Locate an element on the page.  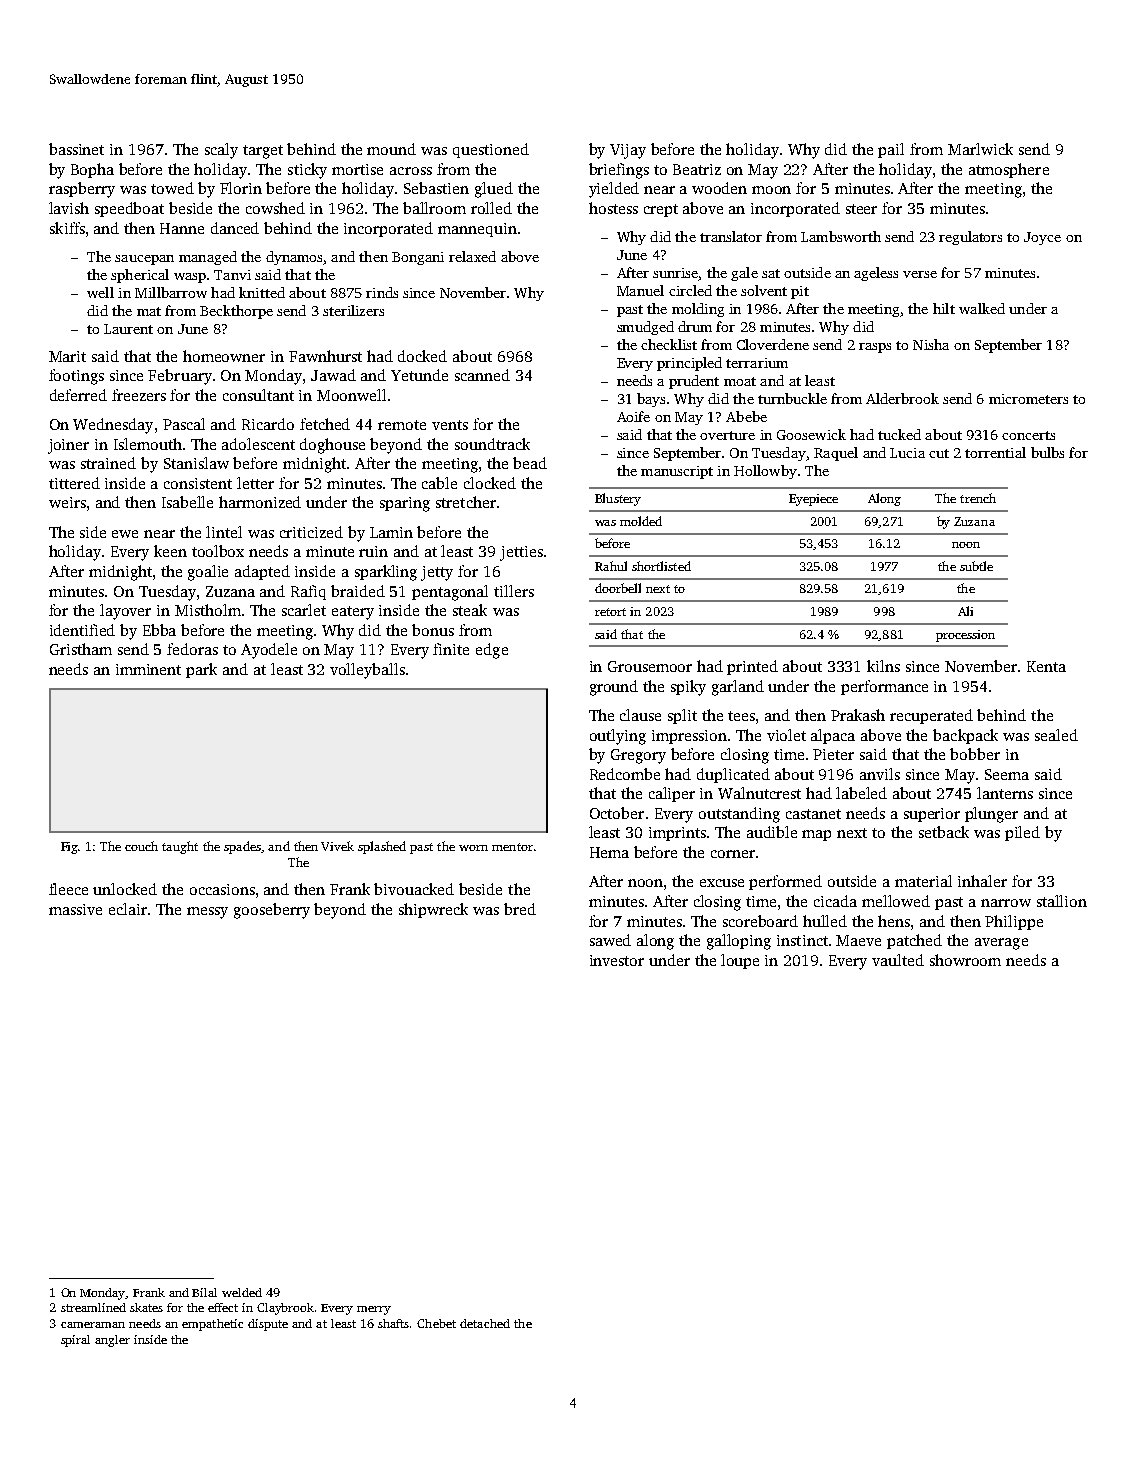
Vijay is located at coordinates (628, 151).
